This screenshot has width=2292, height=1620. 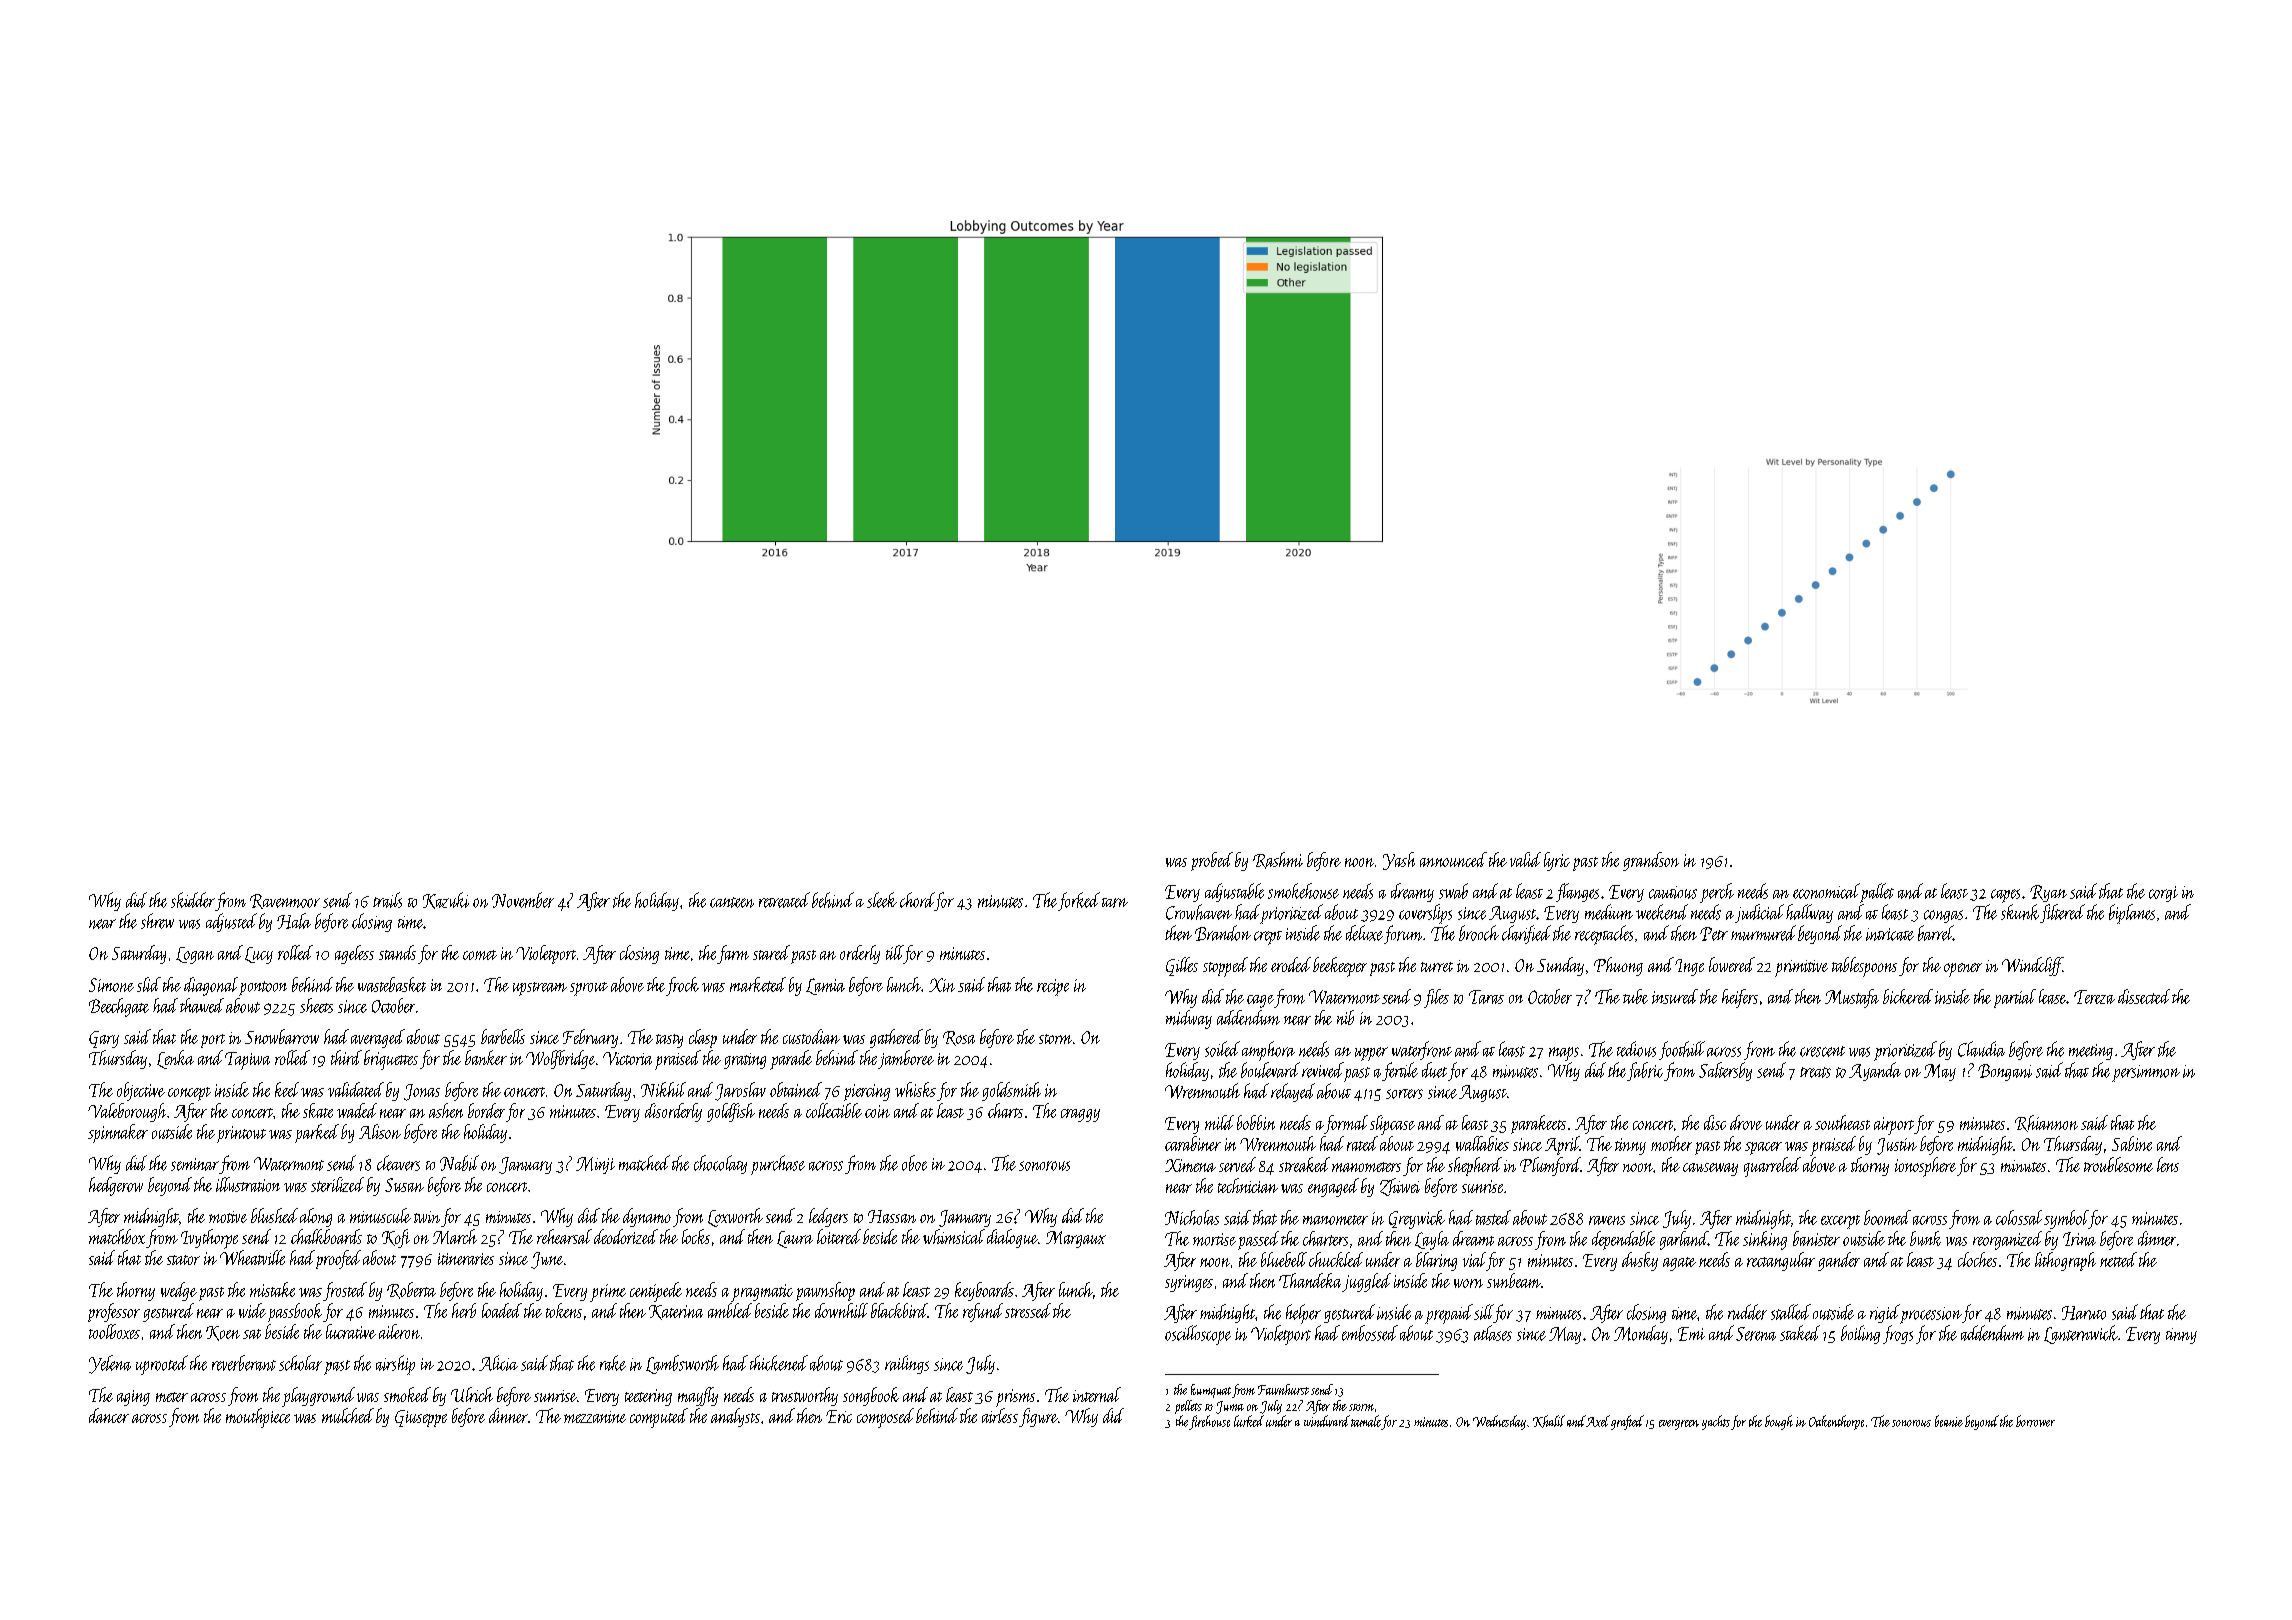 What do you see at coordinates (338, 1259) in the screenshot?
I see `proofed` at bounding box center [338, 1259].
